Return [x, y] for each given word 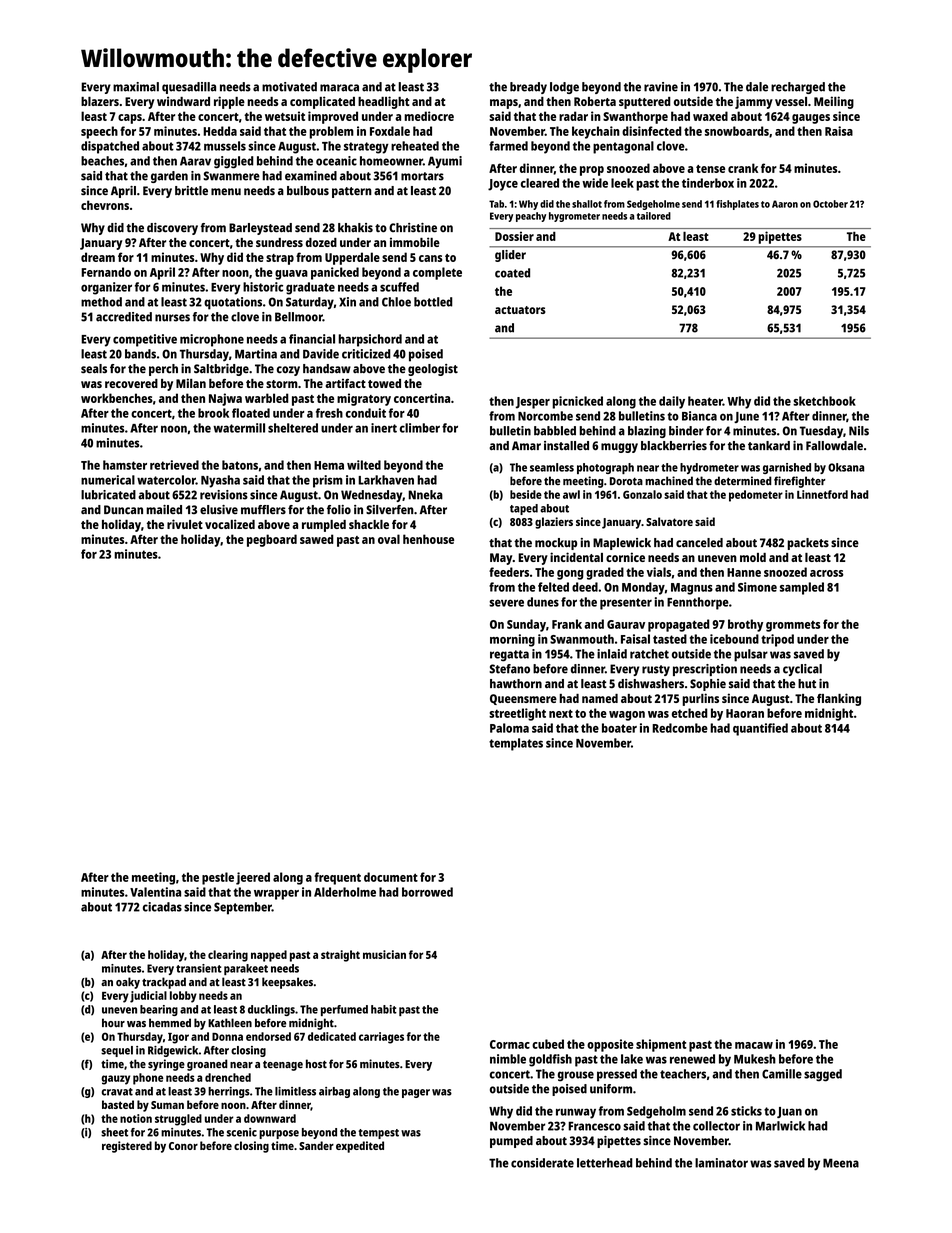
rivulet [185, 524]
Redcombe [680, 728]
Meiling [834, 102]
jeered [253, 878]
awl [571, 494]
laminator [721, 1163]
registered [127, 1147]
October [830, 204]
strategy [366, 148]
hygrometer [574, 217]
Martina [256, 354]
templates [516, 744]
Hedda [220, 131]
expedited [360, 1147]
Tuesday [821, 432]
